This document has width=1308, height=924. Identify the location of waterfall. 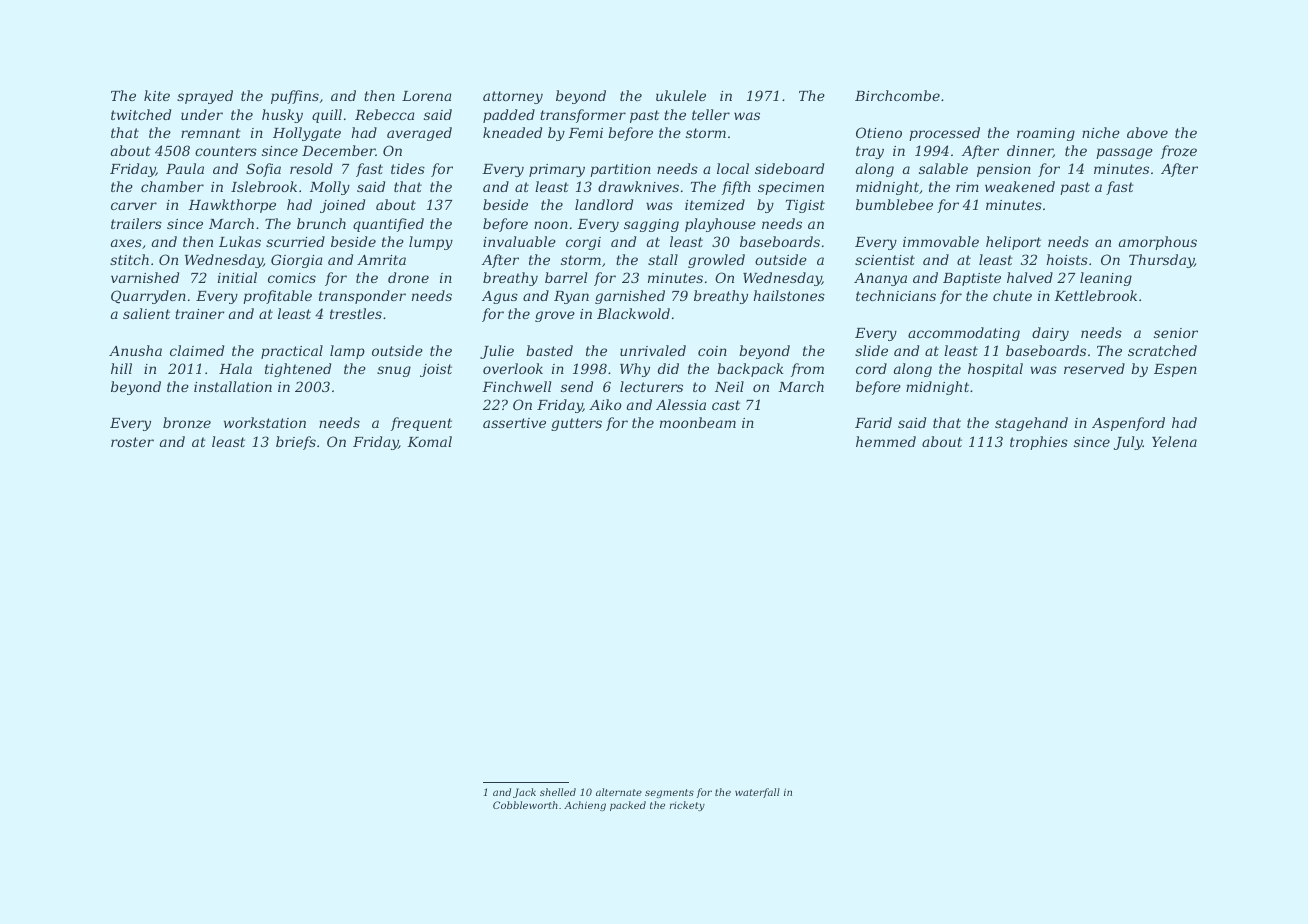
(757, 793).
